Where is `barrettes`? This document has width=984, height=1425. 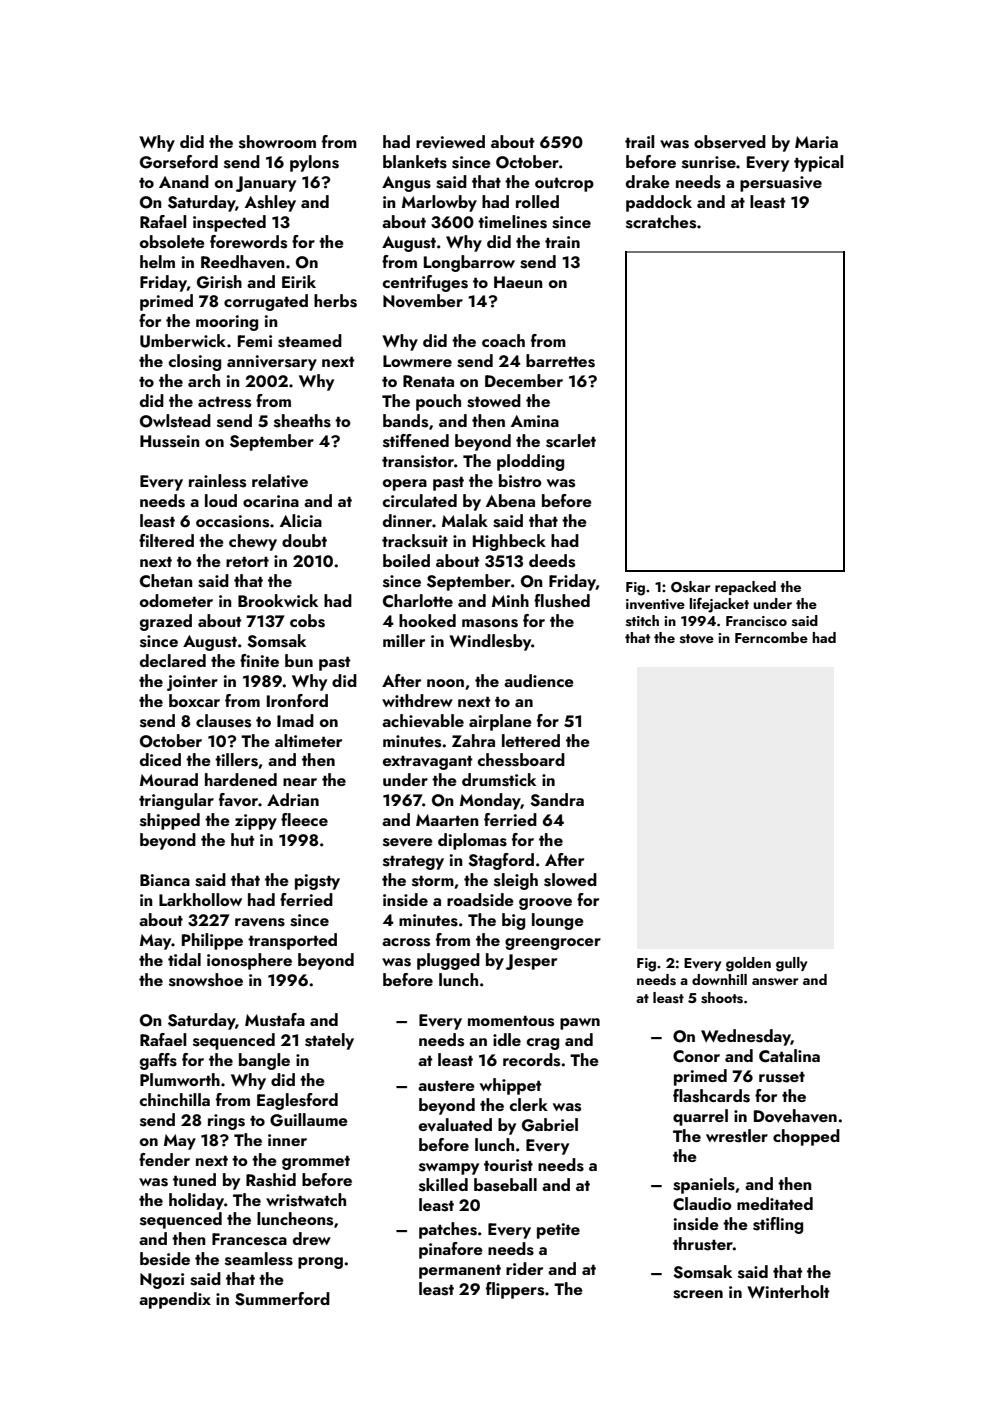
barrettes is located at coordinates (560, 361).
